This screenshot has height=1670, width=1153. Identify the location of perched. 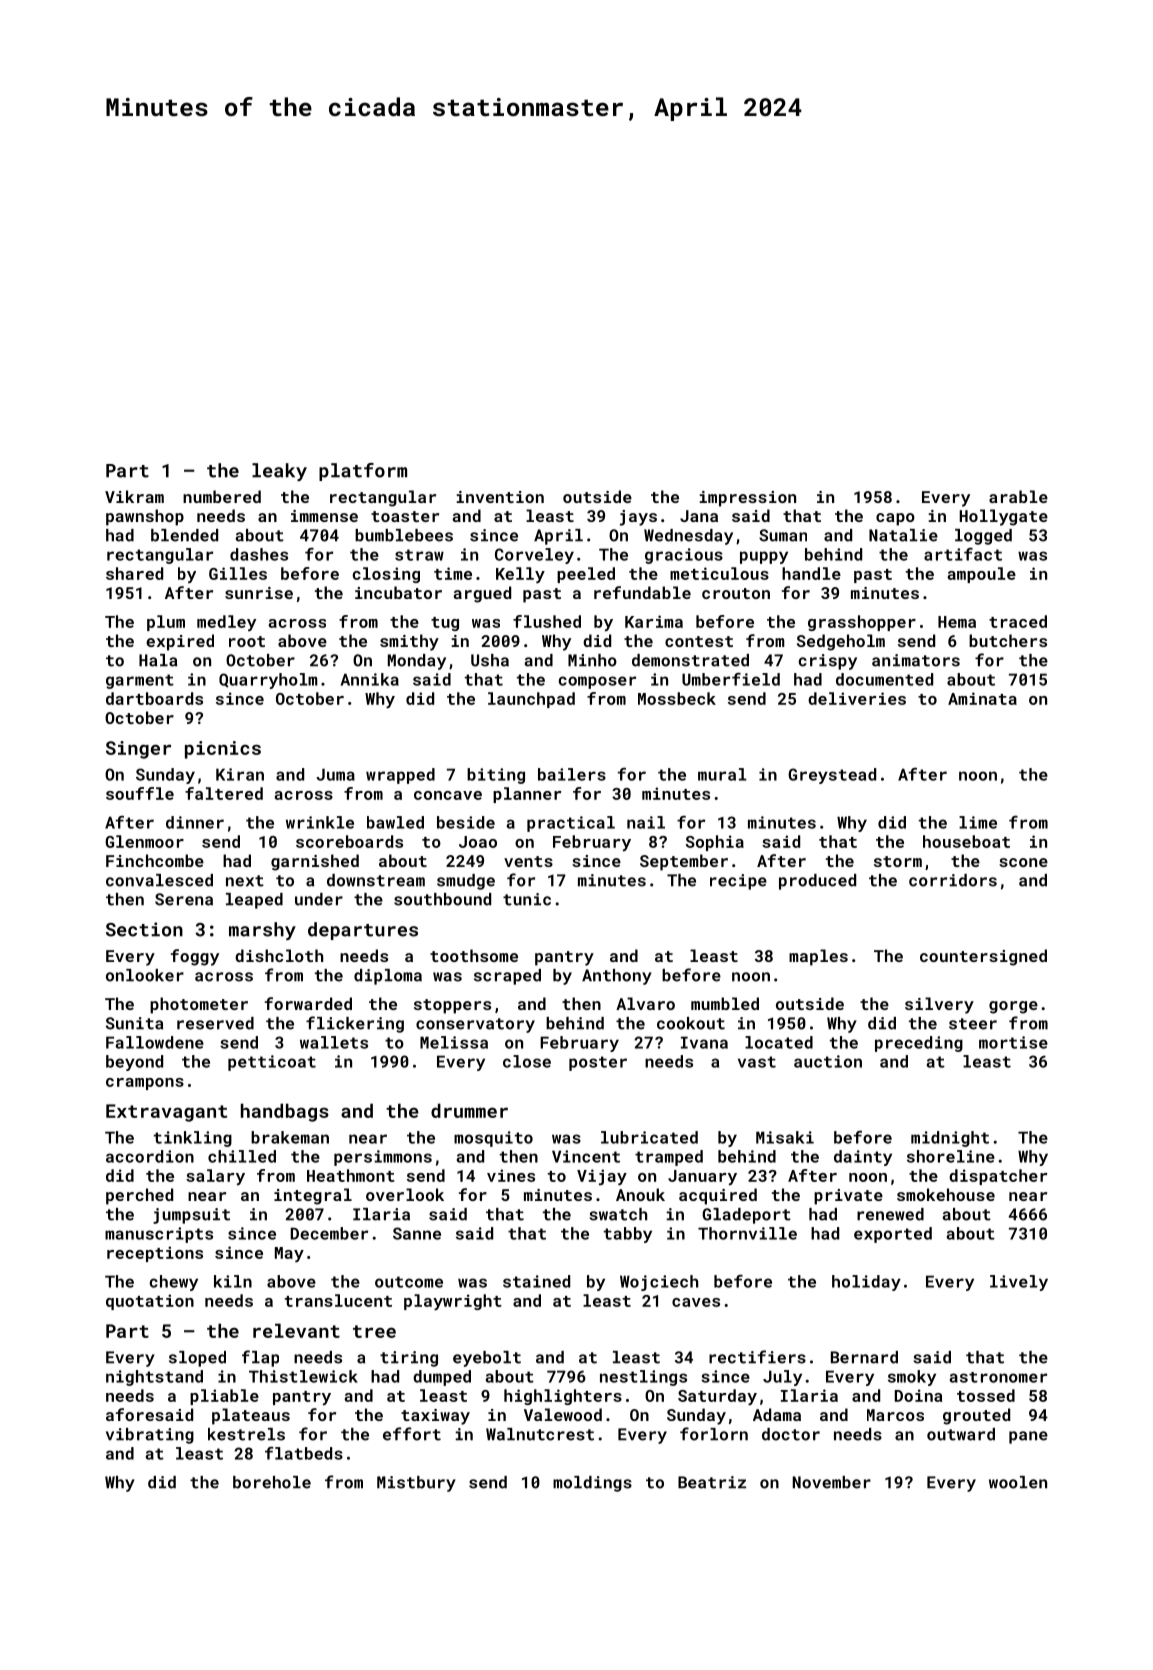
(139, 1196).
